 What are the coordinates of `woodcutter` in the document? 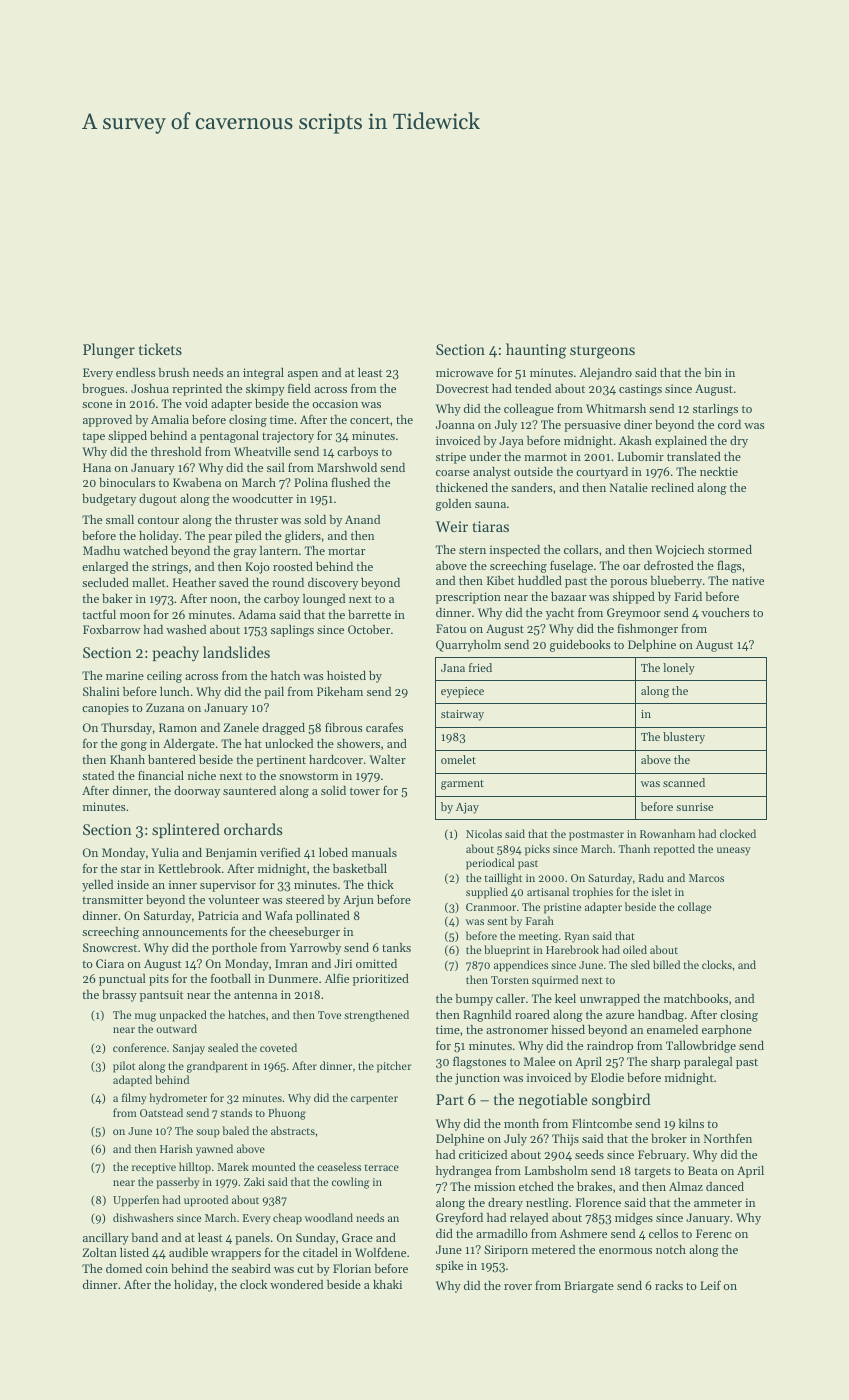 It's located at (262, 498).
